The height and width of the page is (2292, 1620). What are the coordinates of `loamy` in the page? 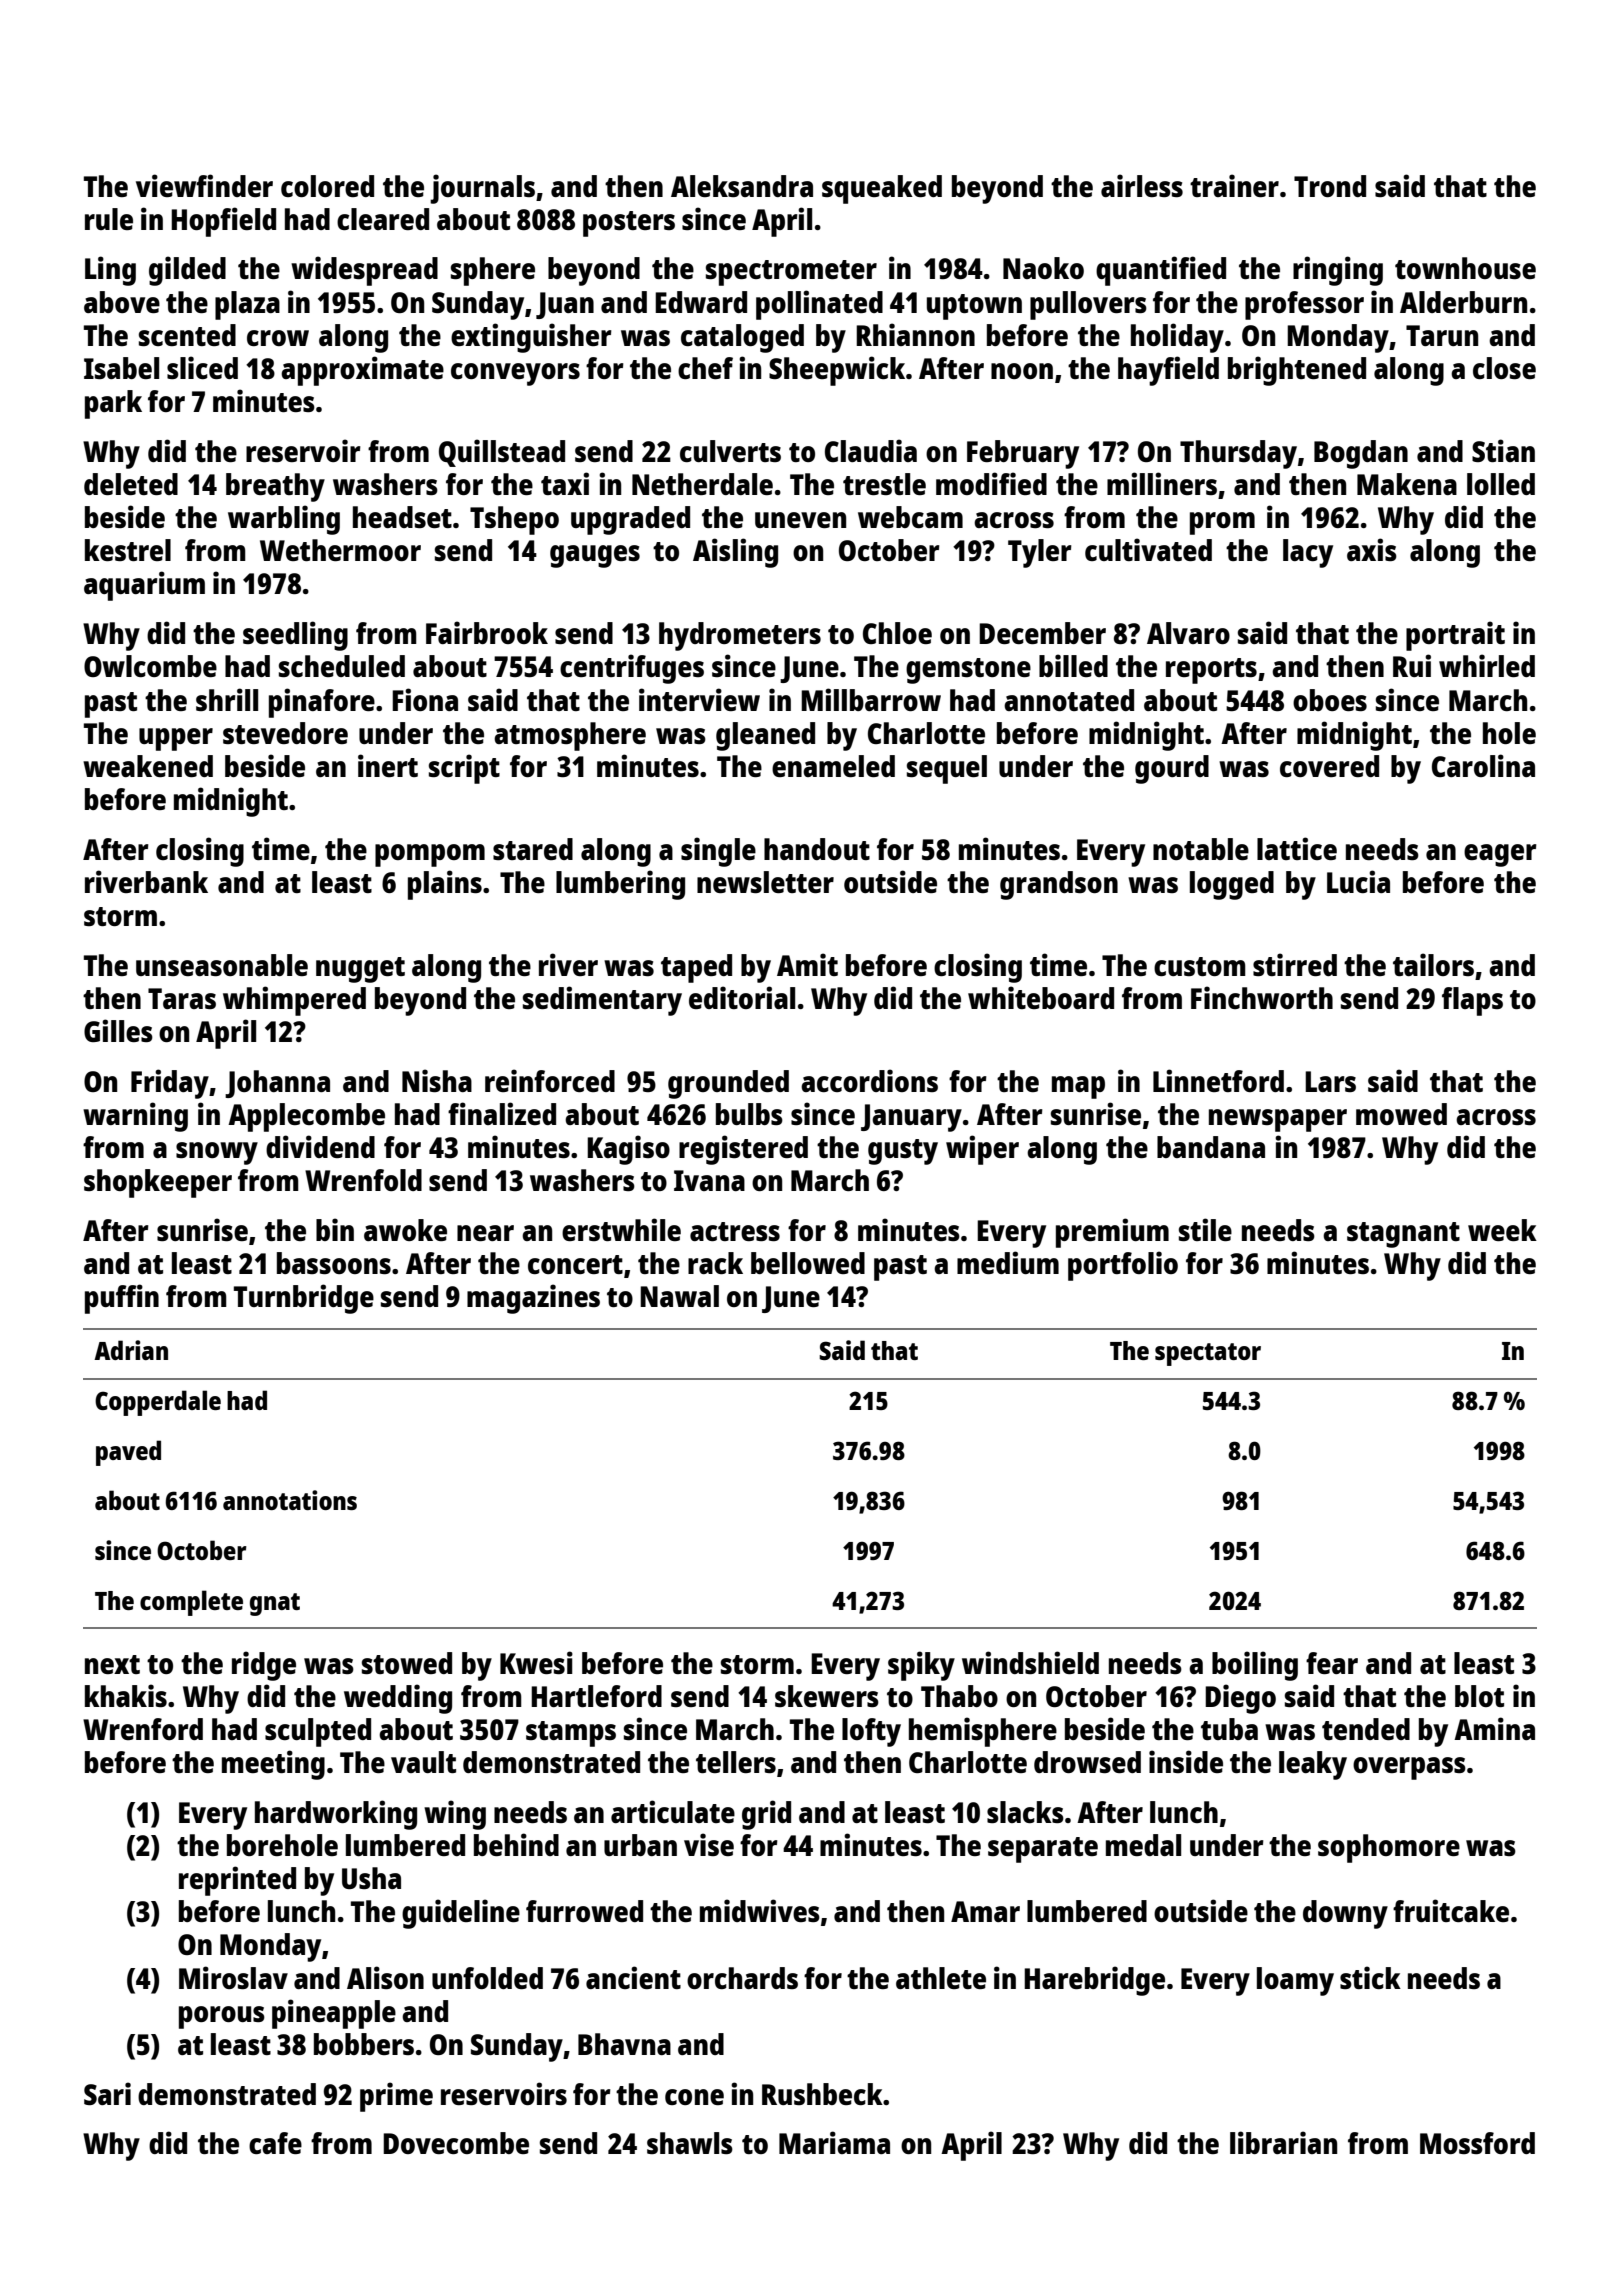 It's located at (1295, 1981).
